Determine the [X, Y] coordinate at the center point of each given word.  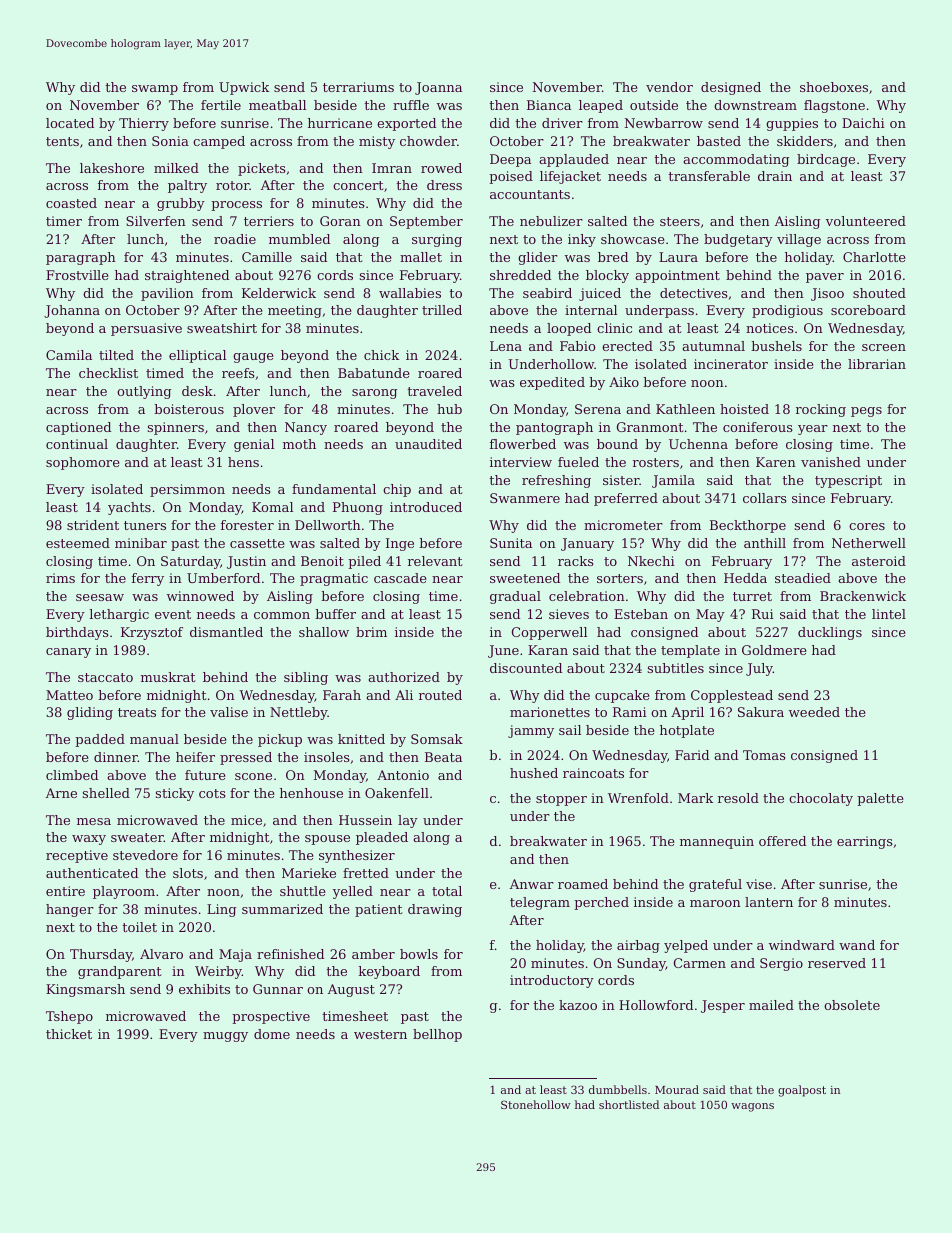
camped [219, 142]
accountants [530, 194]
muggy [225, 1037]
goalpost [802, 1091]
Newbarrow [664, 123]
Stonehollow [536, 1104]
